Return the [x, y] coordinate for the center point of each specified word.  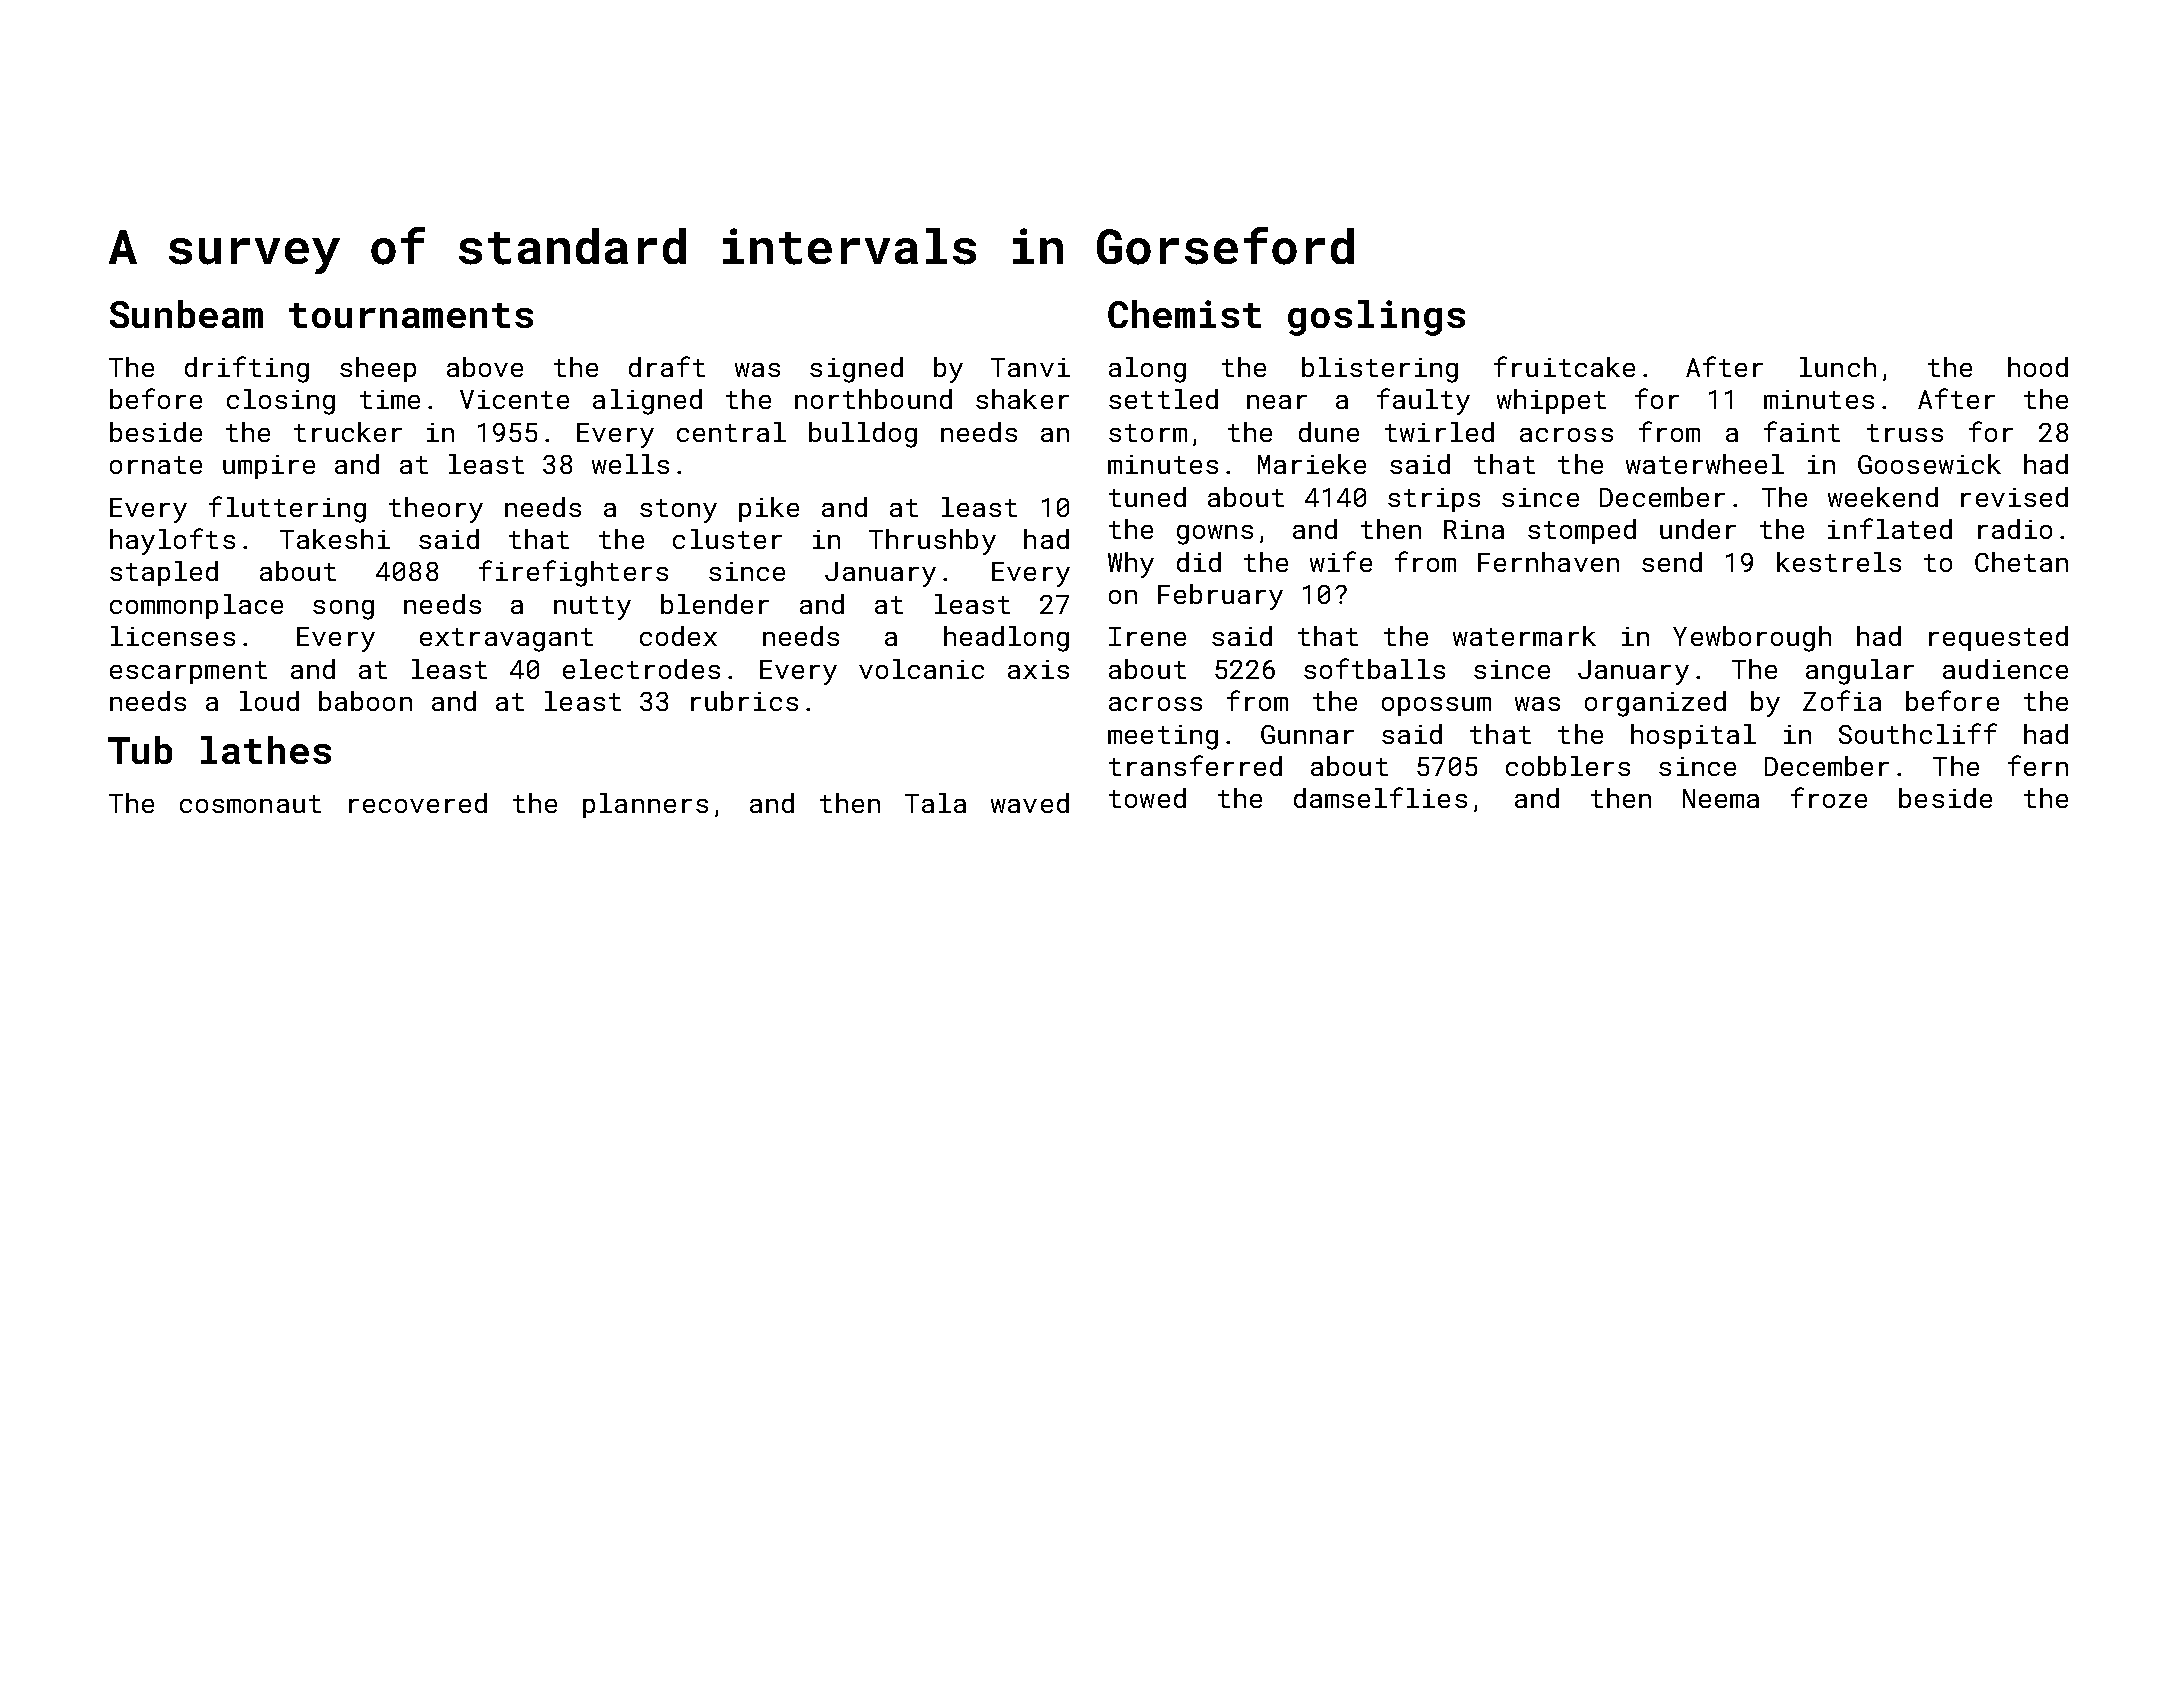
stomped [1582, 531]
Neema [1721, 798]
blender [715, 604]
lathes [266, 750]
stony [678, 511]
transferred [1195, 765]
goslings [1376, 318]
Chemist [1184, 314]
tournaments [411, 315]
